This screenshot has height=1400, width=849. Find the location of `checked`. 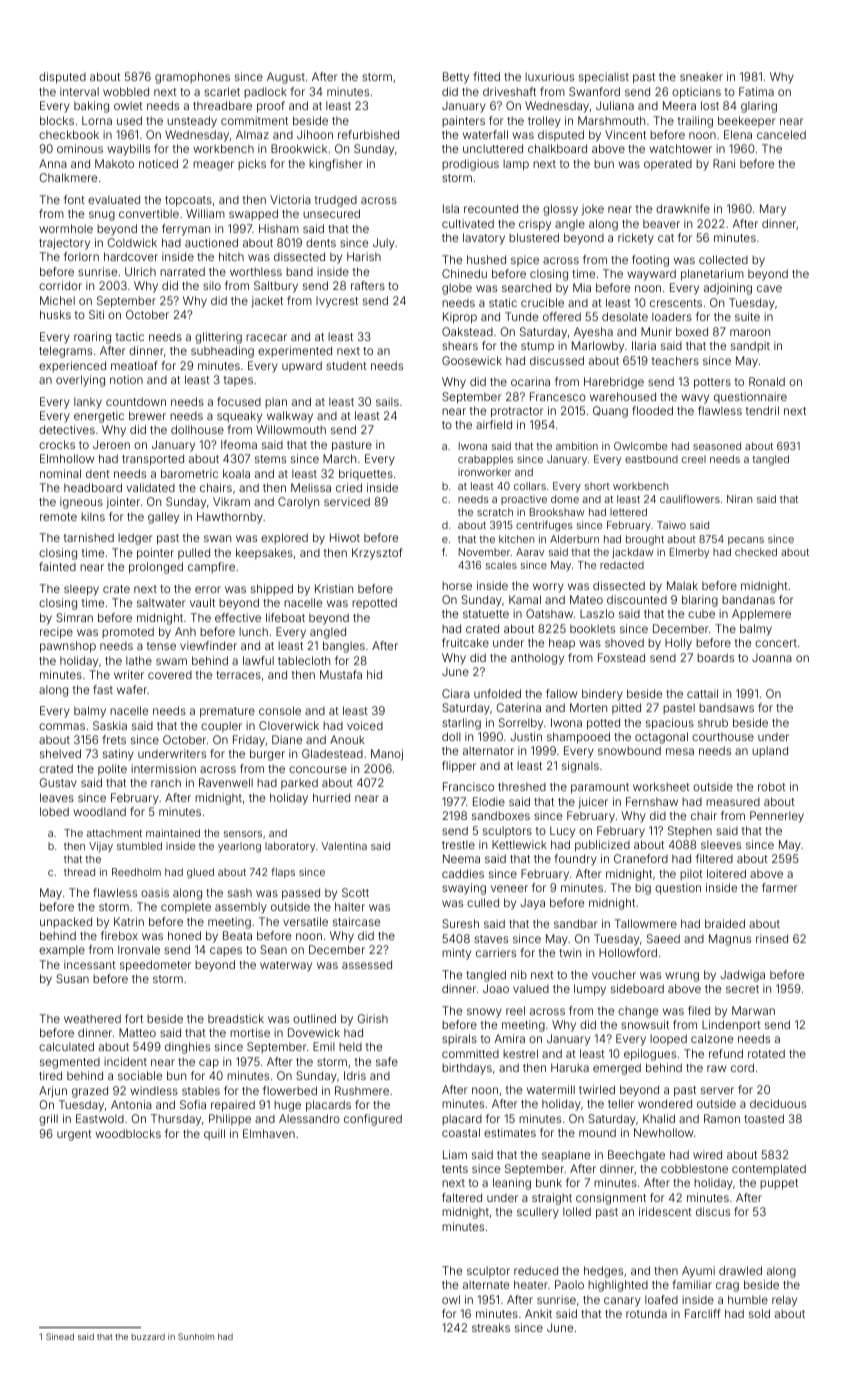

checked is located at coordinates (756, 552).
